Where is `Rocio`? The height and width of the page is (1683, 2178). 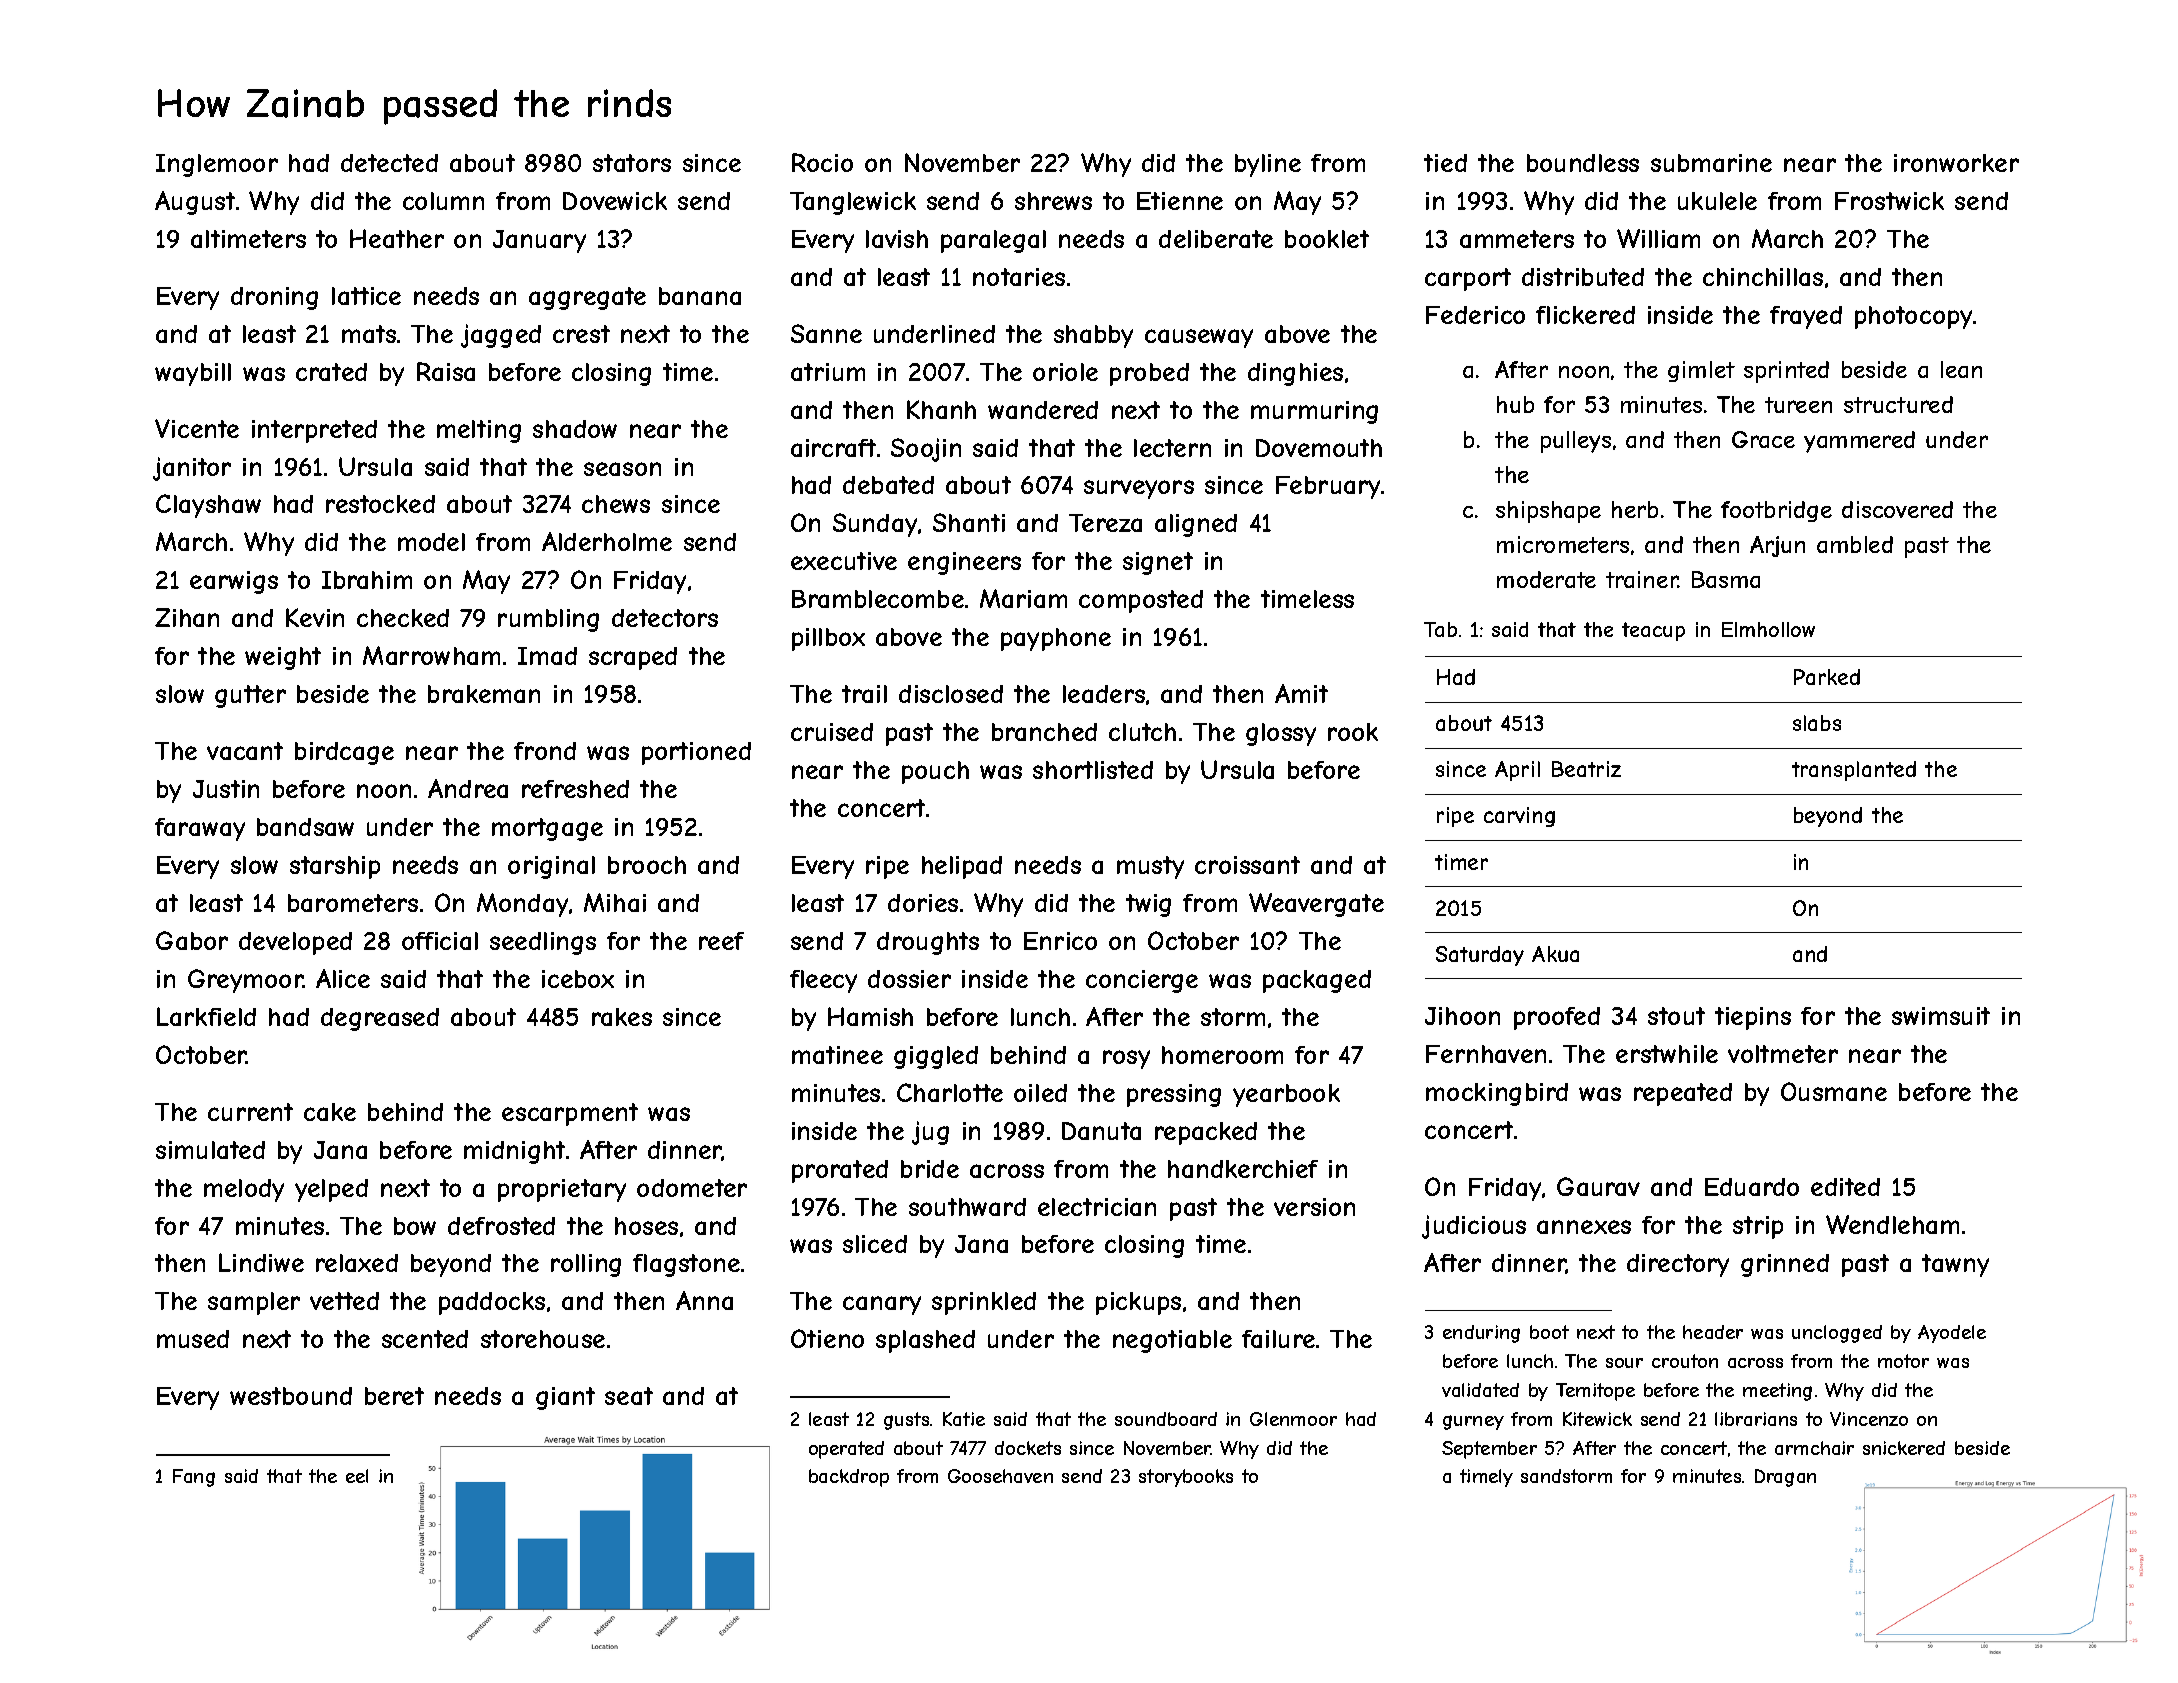 Rocio is located at coordinates (822, 162).
